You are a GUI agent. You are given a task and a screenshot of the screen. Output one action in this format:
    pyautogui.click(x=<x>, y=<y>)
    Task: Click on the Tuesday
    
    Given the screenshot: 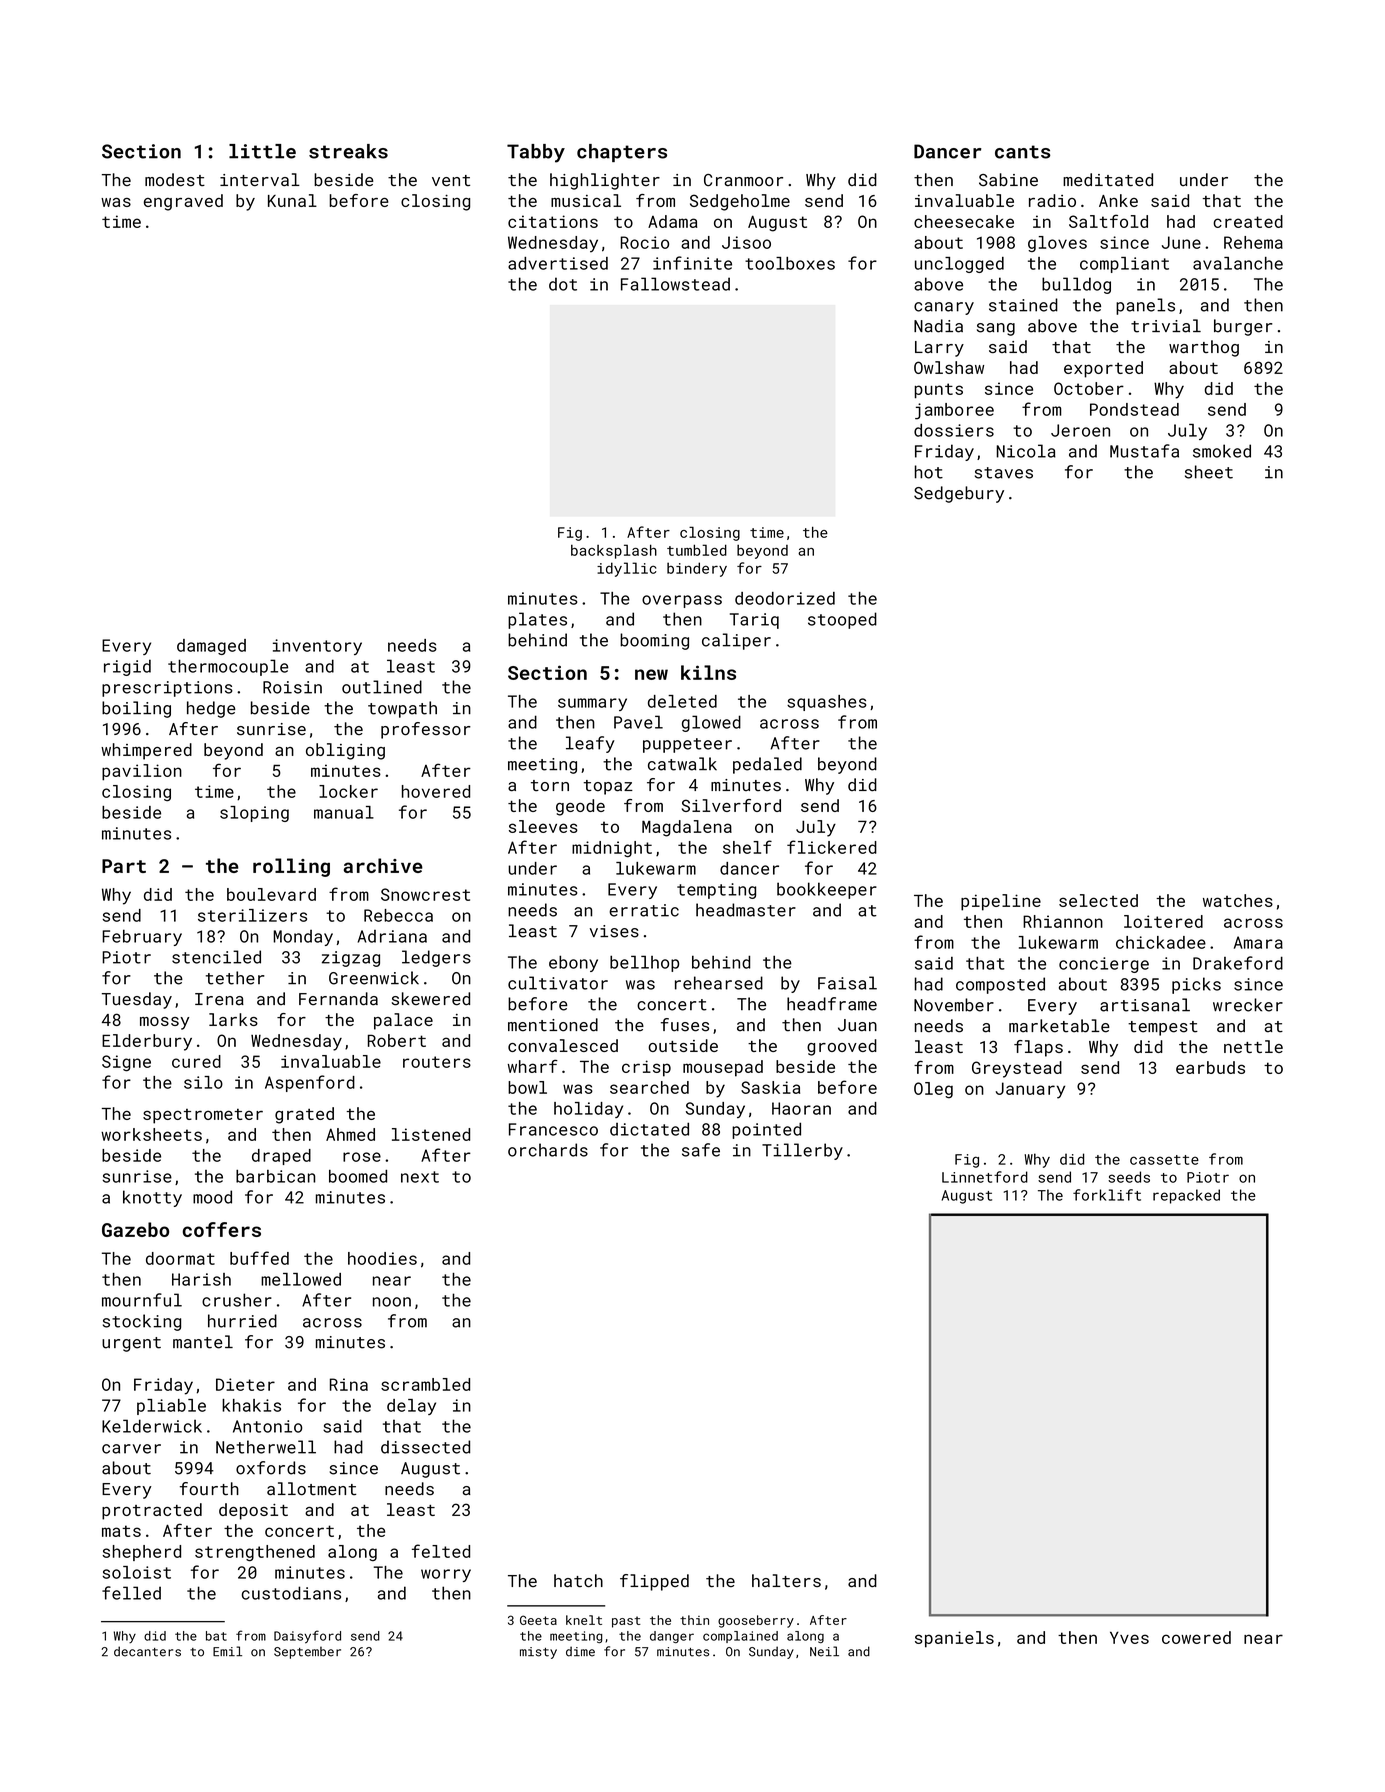 What is the action you would take?
    pyautogui.click(x=137, y=1000)
